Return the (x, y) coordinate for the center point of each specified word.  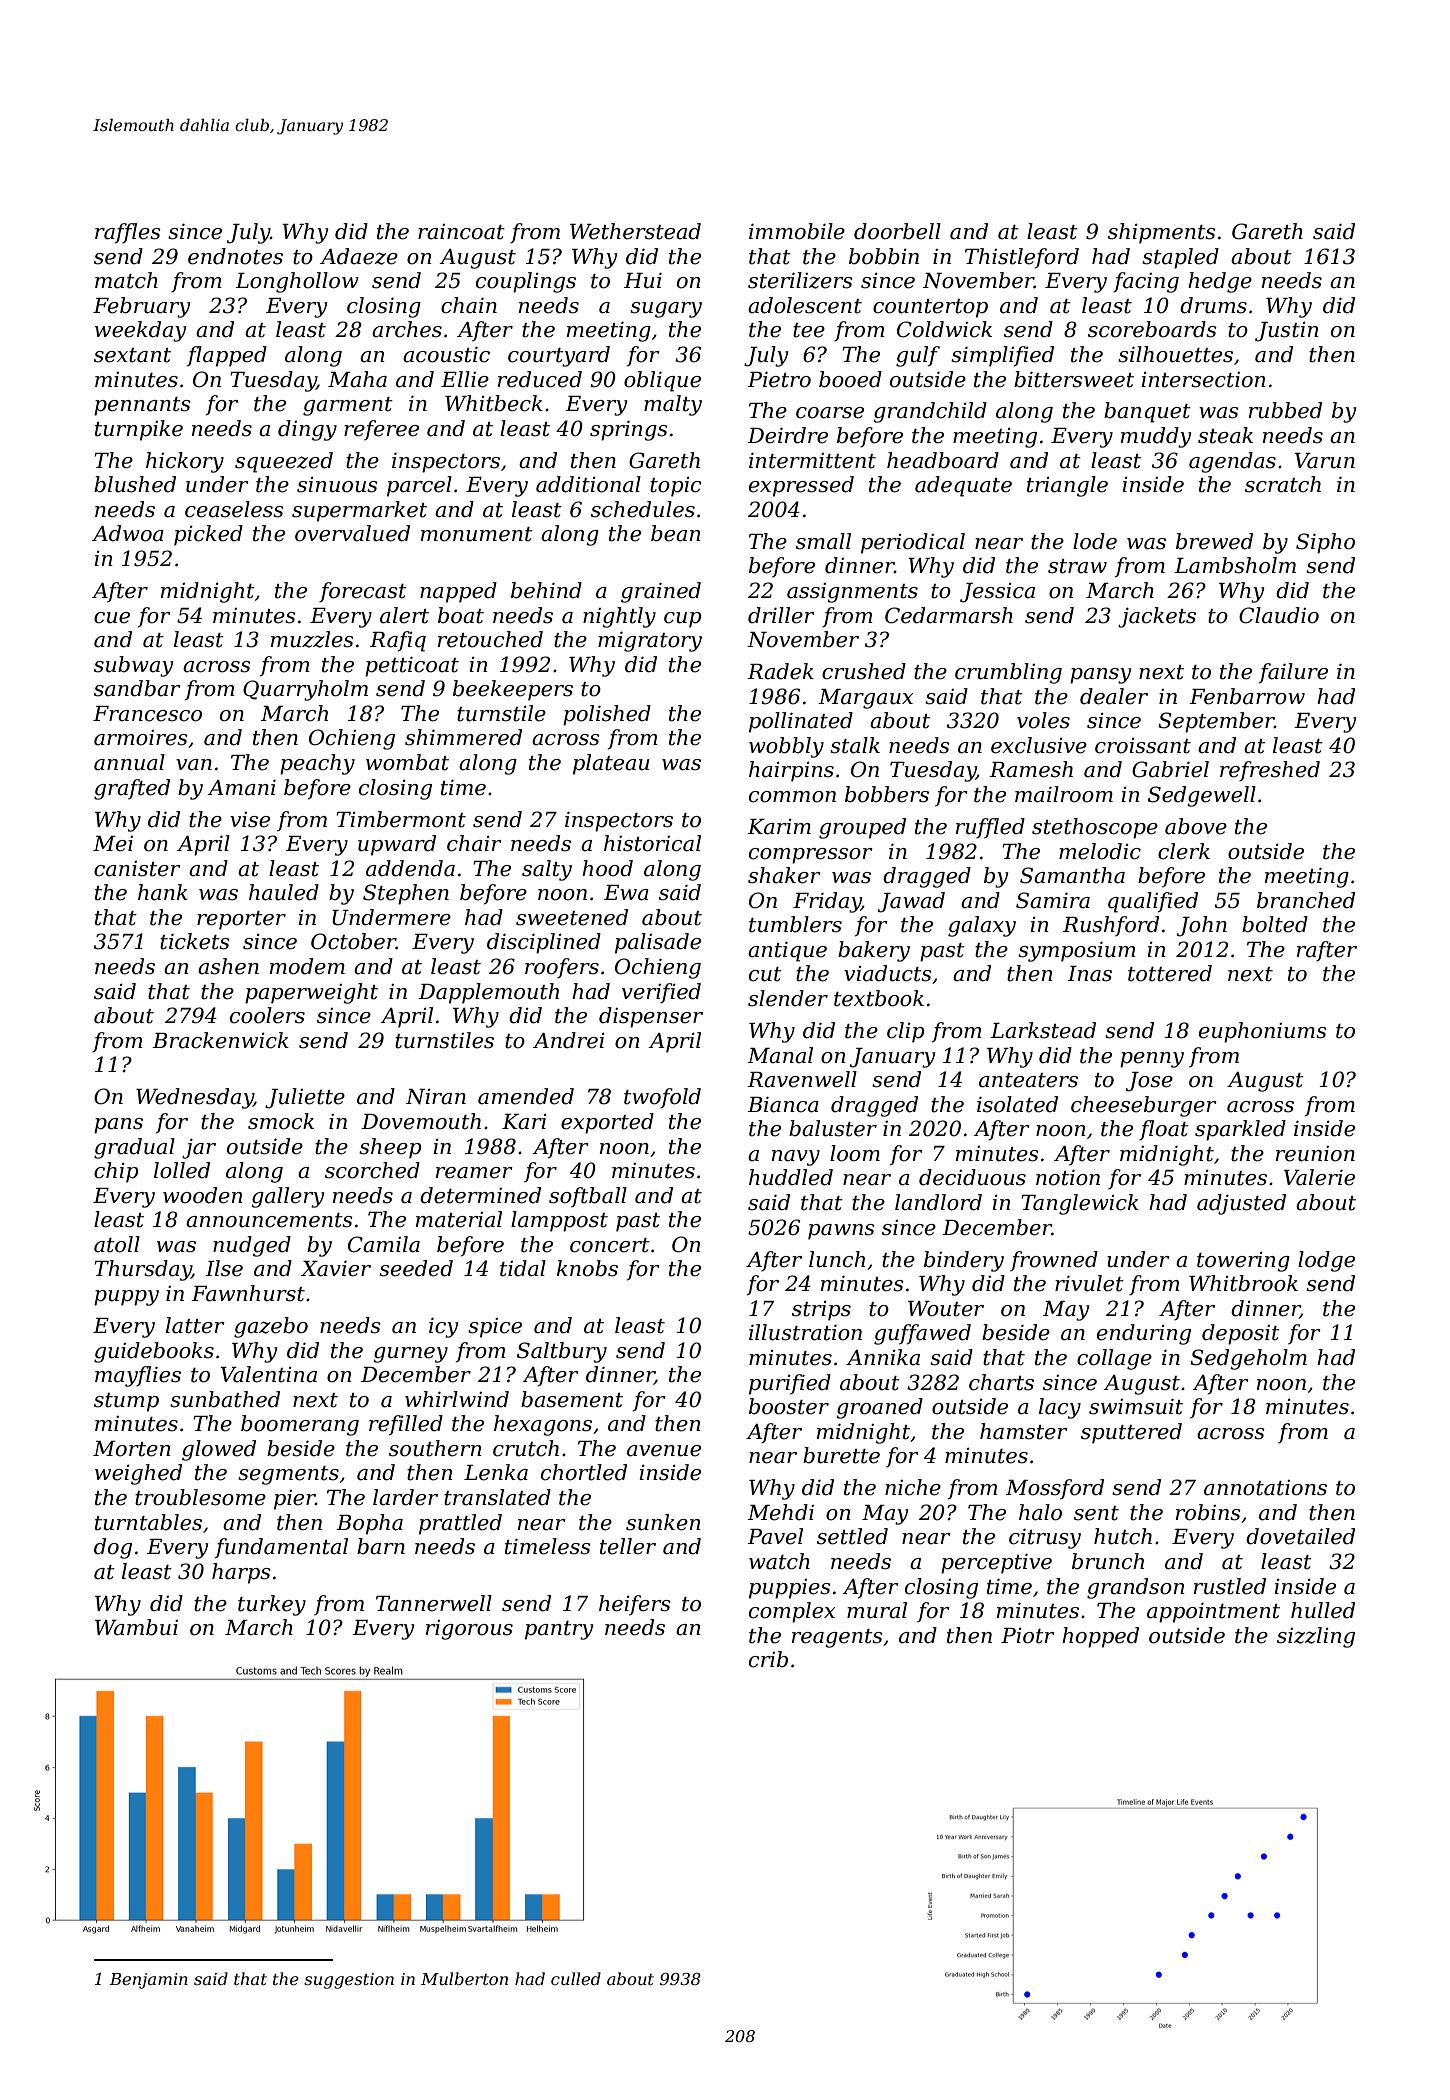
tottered (1170, 973)
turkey (272, 1605)
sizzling (1316, 1637)
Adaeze (359, 256)
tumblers (795, 924)
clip (905, 1032)
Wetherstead (635, 231)
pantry (559, 1630)
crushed (864, 671)
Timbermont (401, 819)
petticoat (412, 666)
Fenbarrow (1247, 696)
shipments (1162, 233)
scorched (372, 1170)
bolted (1275, 924)
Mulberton (464, 1978)
